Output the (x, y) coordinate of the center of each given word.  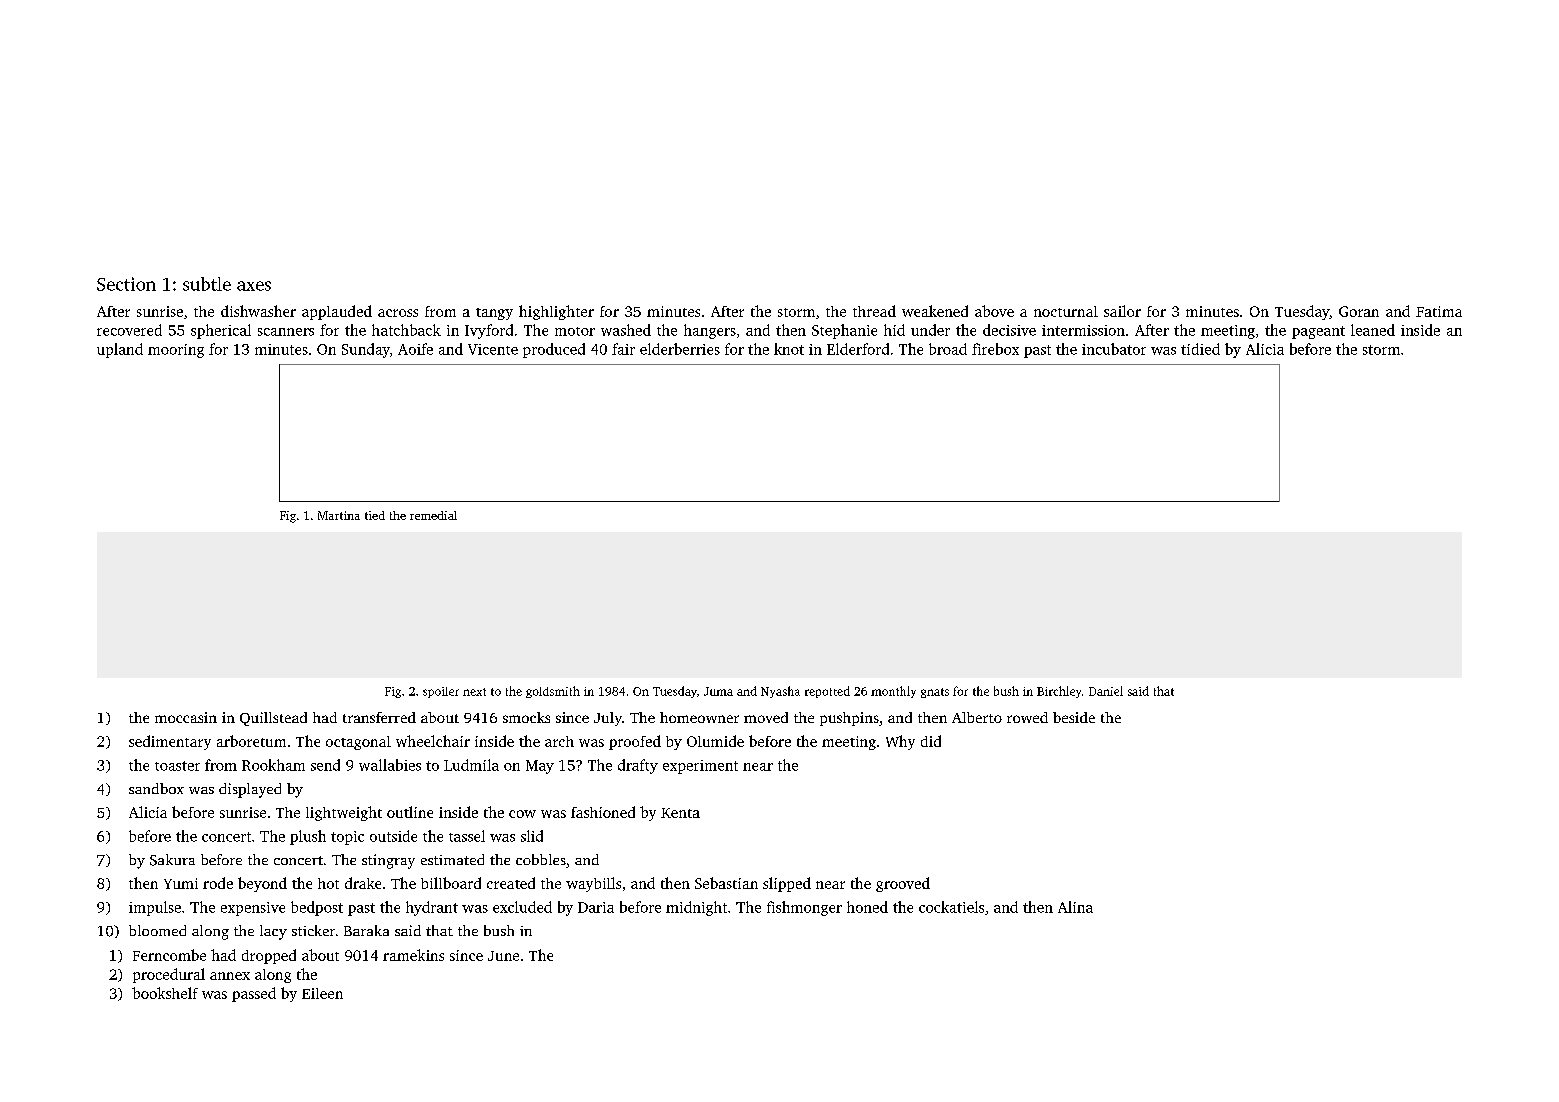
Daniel (1106, 691)
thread (874, 311)
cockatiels (951, 907)
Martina (339, 515)
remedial (433, 515)
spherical (221, 331)
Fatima (1439, 311)
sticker (313, 930)
